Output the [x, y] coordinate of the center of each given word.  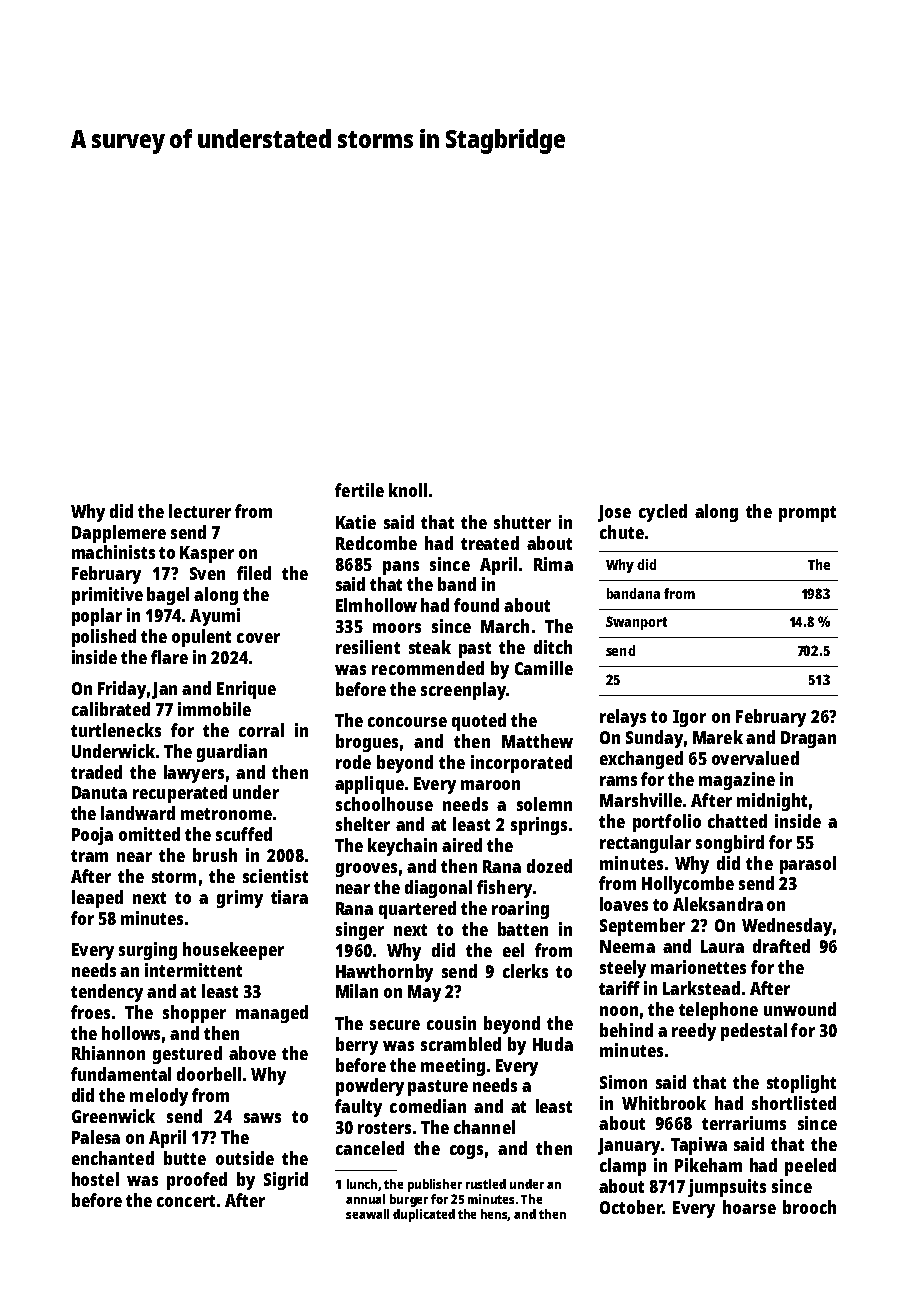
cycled [663, 513]
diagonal [438, 889]
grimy [240, 899]
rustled [486, 1184]
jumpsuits [727, 1188]
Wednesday [787, 927]
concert [186, 1201]
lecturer [200, 511]
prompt [807, 514]
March [505, 626]
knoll [408, 490]
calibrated [111, 709]
